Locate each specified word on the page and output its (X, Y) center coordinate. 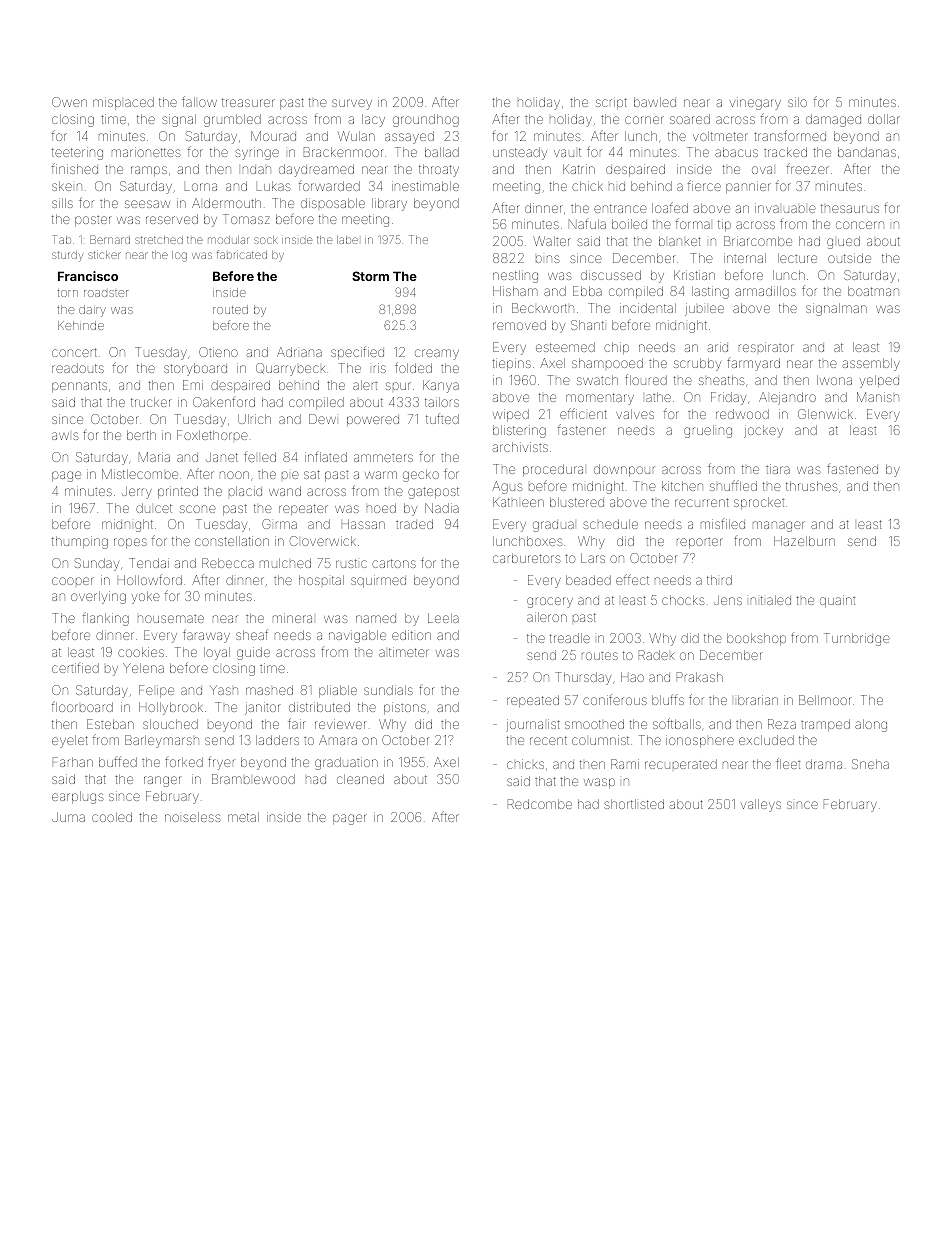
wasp (599, 783)
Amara (338, 740)
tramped (825, 725)
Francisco (88, 276)
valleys (761, 805)
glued (843, 242)
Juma (68, 817)
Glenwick (825, 414)
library (389, 204)
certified (75, 668)
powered (373, 421)
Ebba (587, 291)
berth (141, 435)
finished (75, 168)
